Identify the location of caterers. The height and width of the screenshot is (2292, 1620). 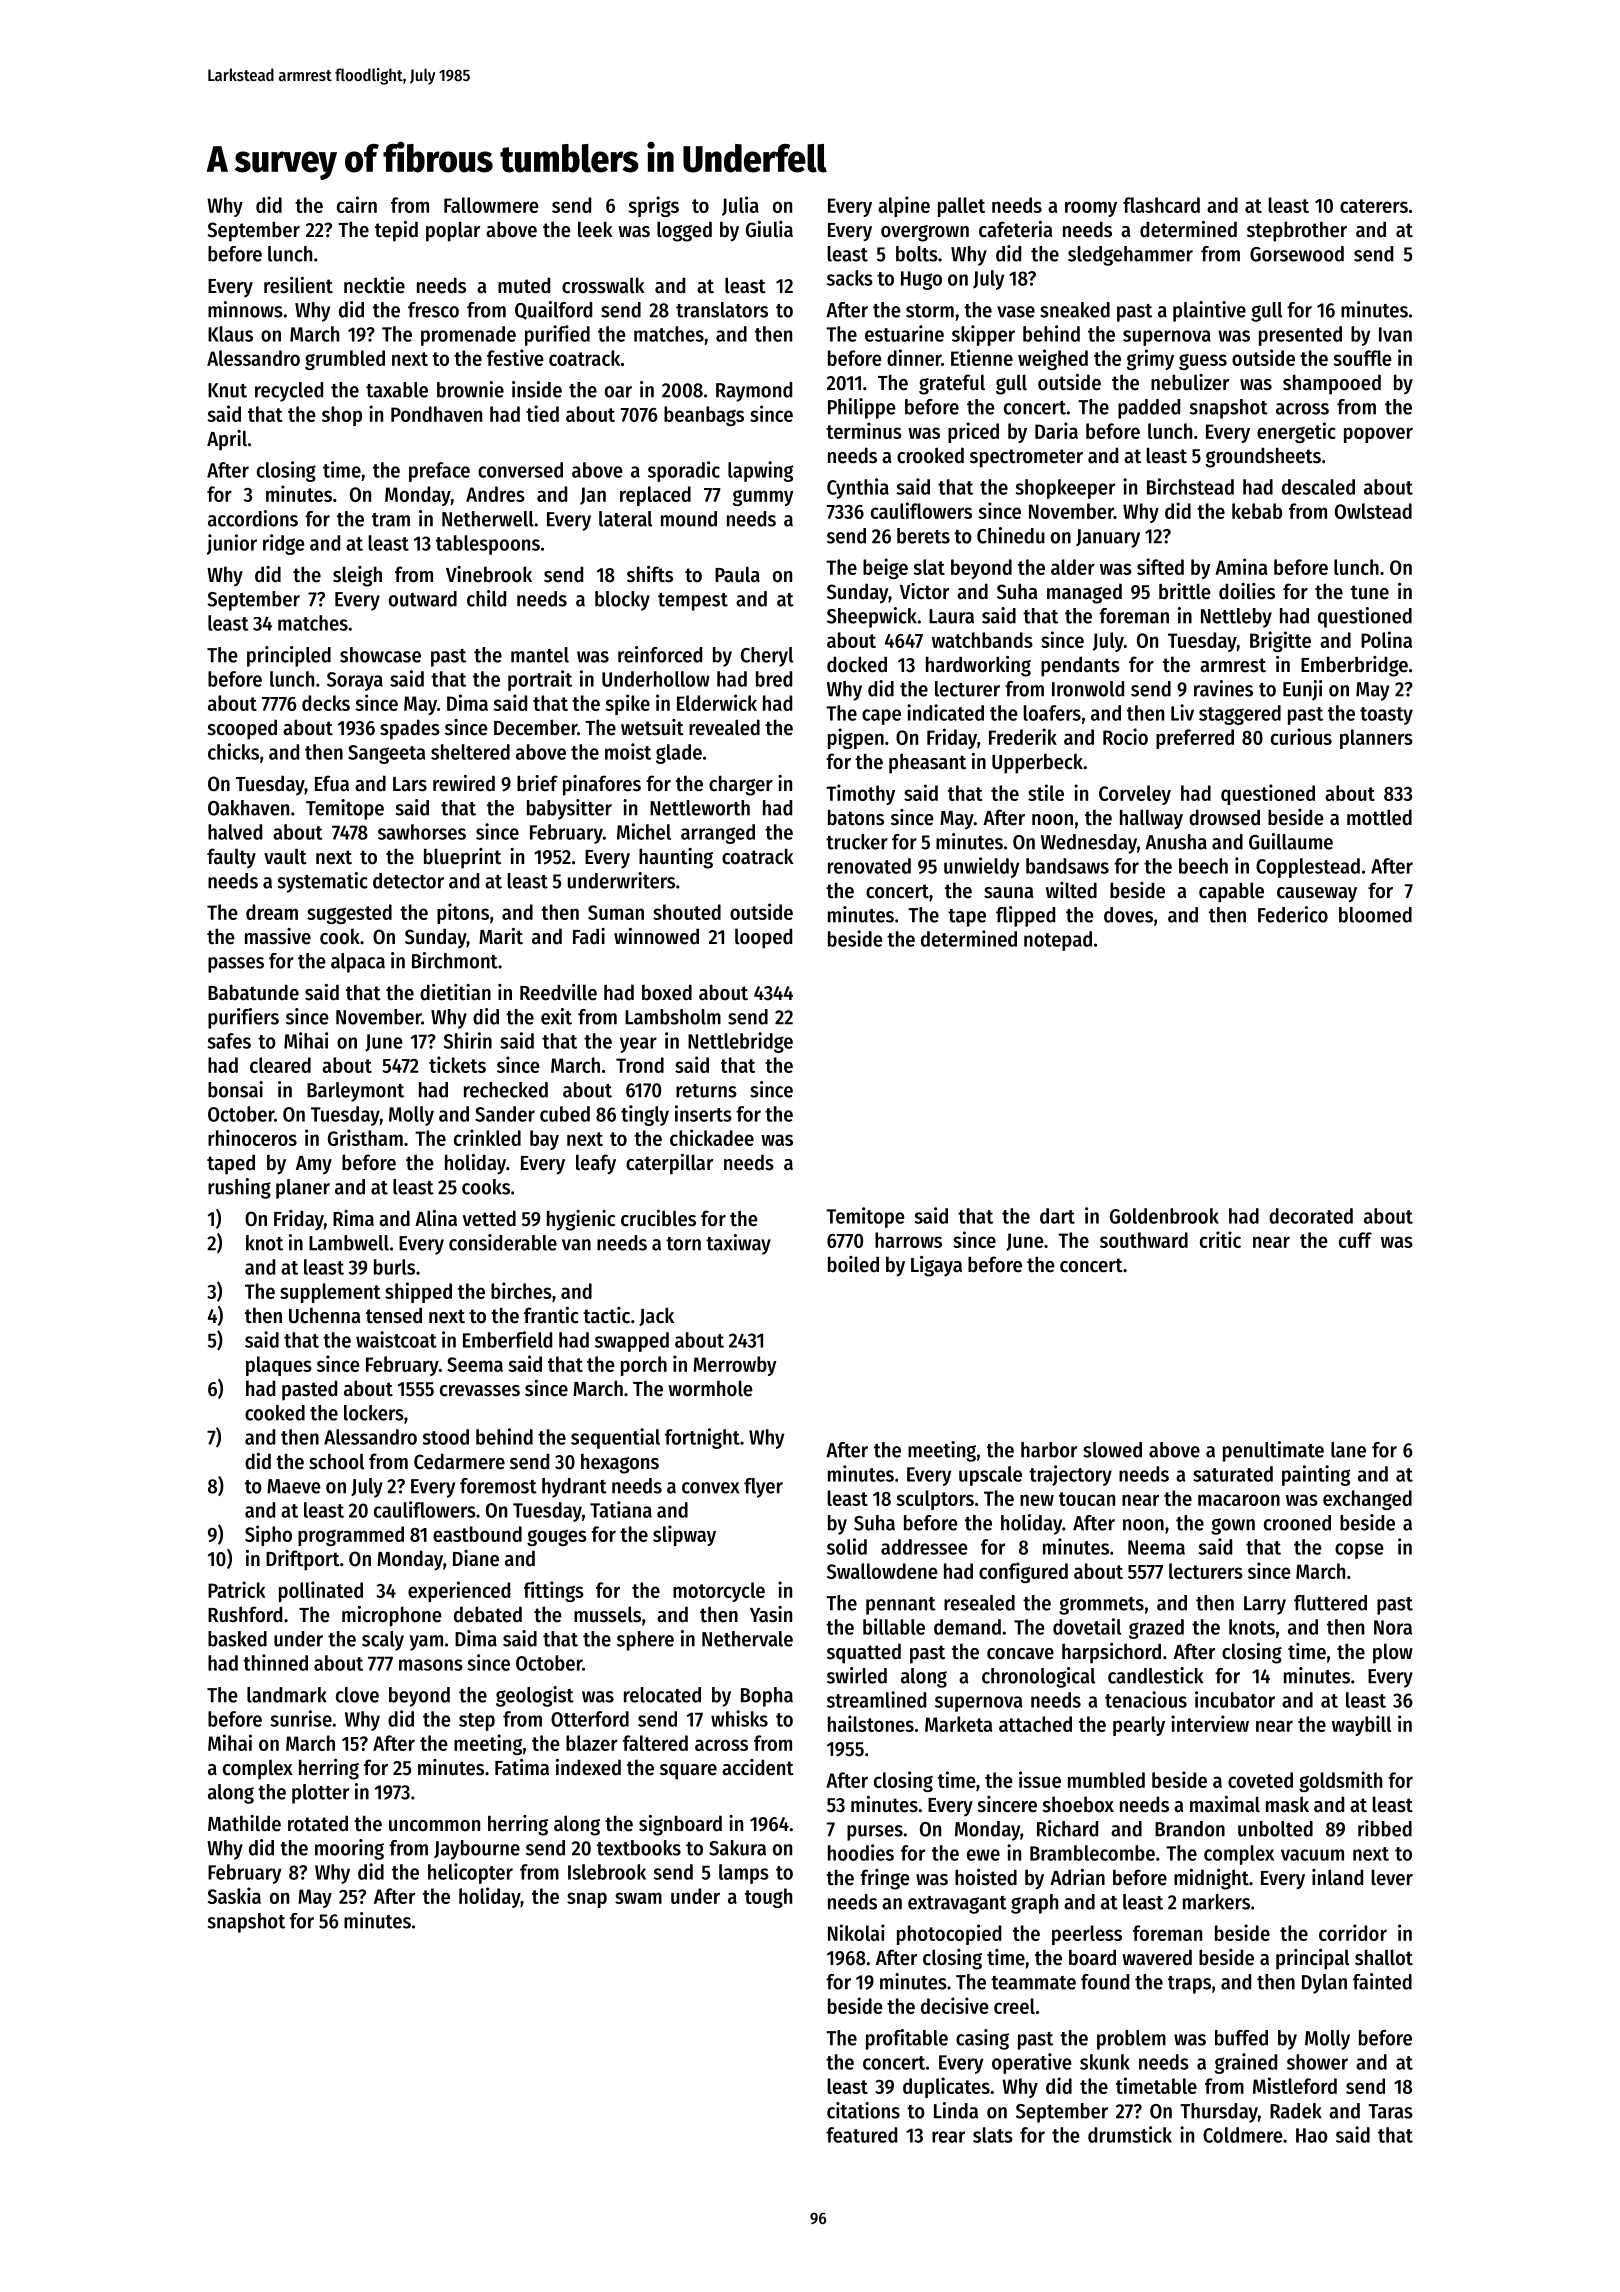
(1374, 206).
